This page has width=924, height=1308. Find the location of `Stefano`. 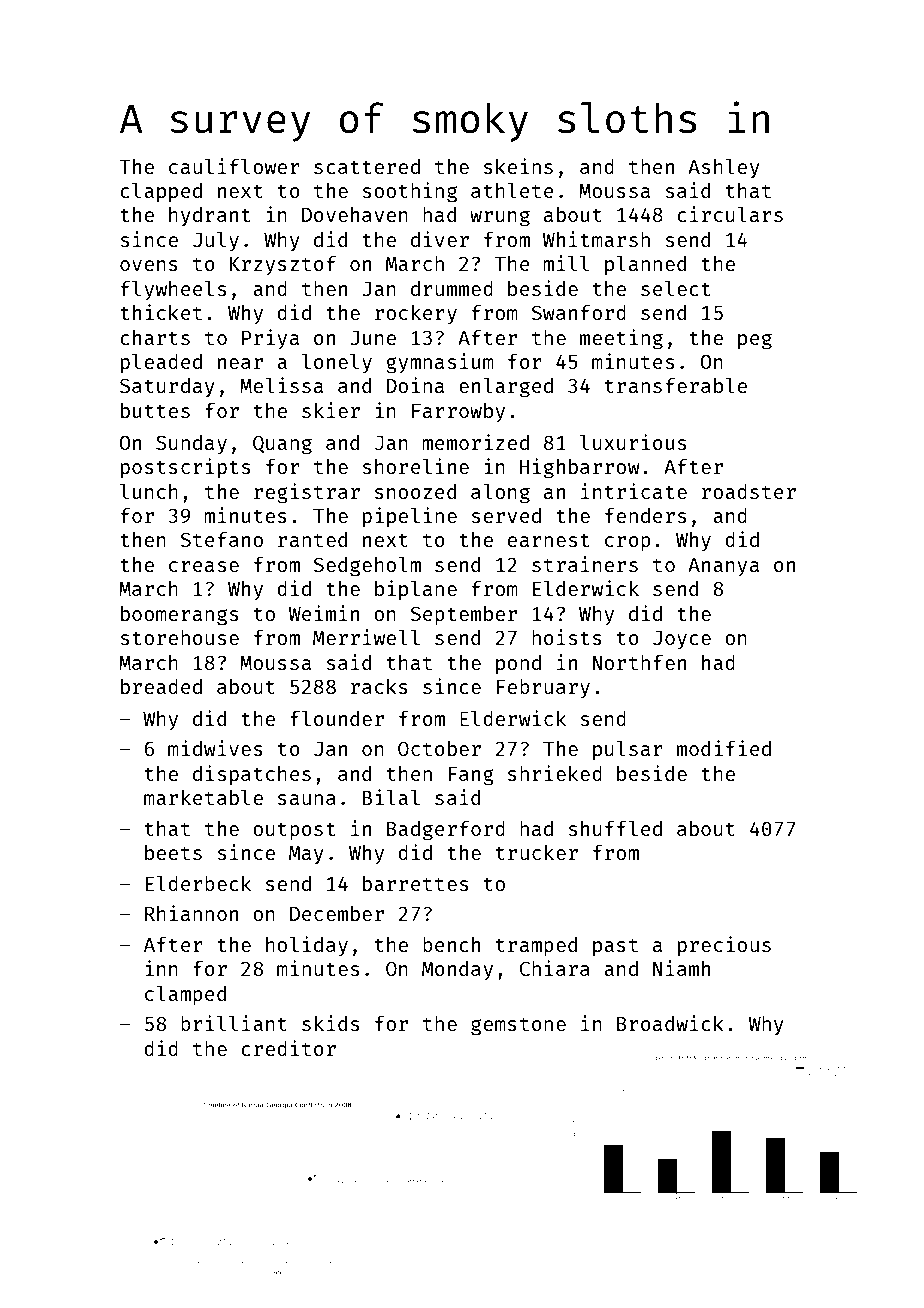

Stefano is located at coordinates (221, 539).
